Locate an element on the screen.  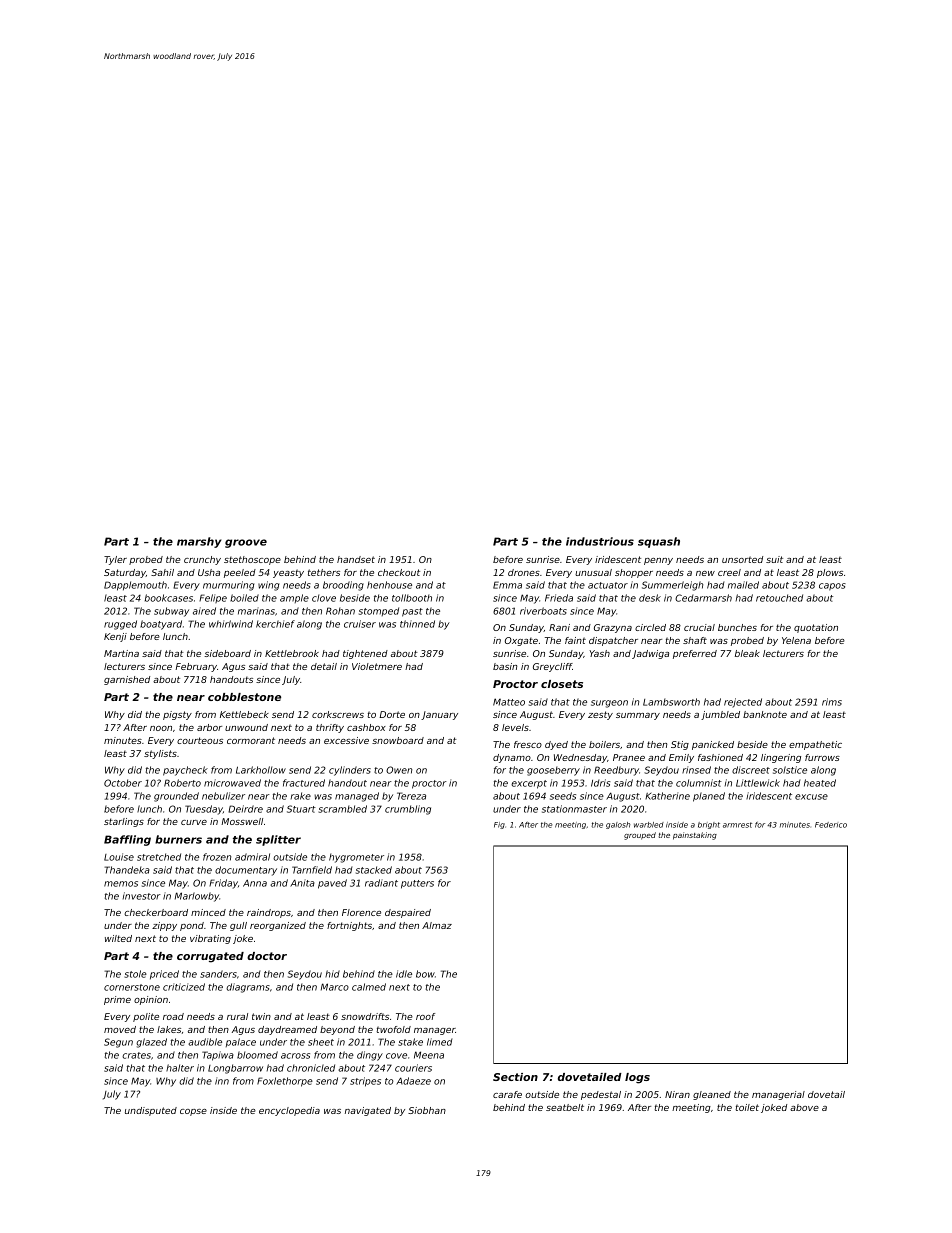
Dapplemouth is located at coordinates (135, 586).
